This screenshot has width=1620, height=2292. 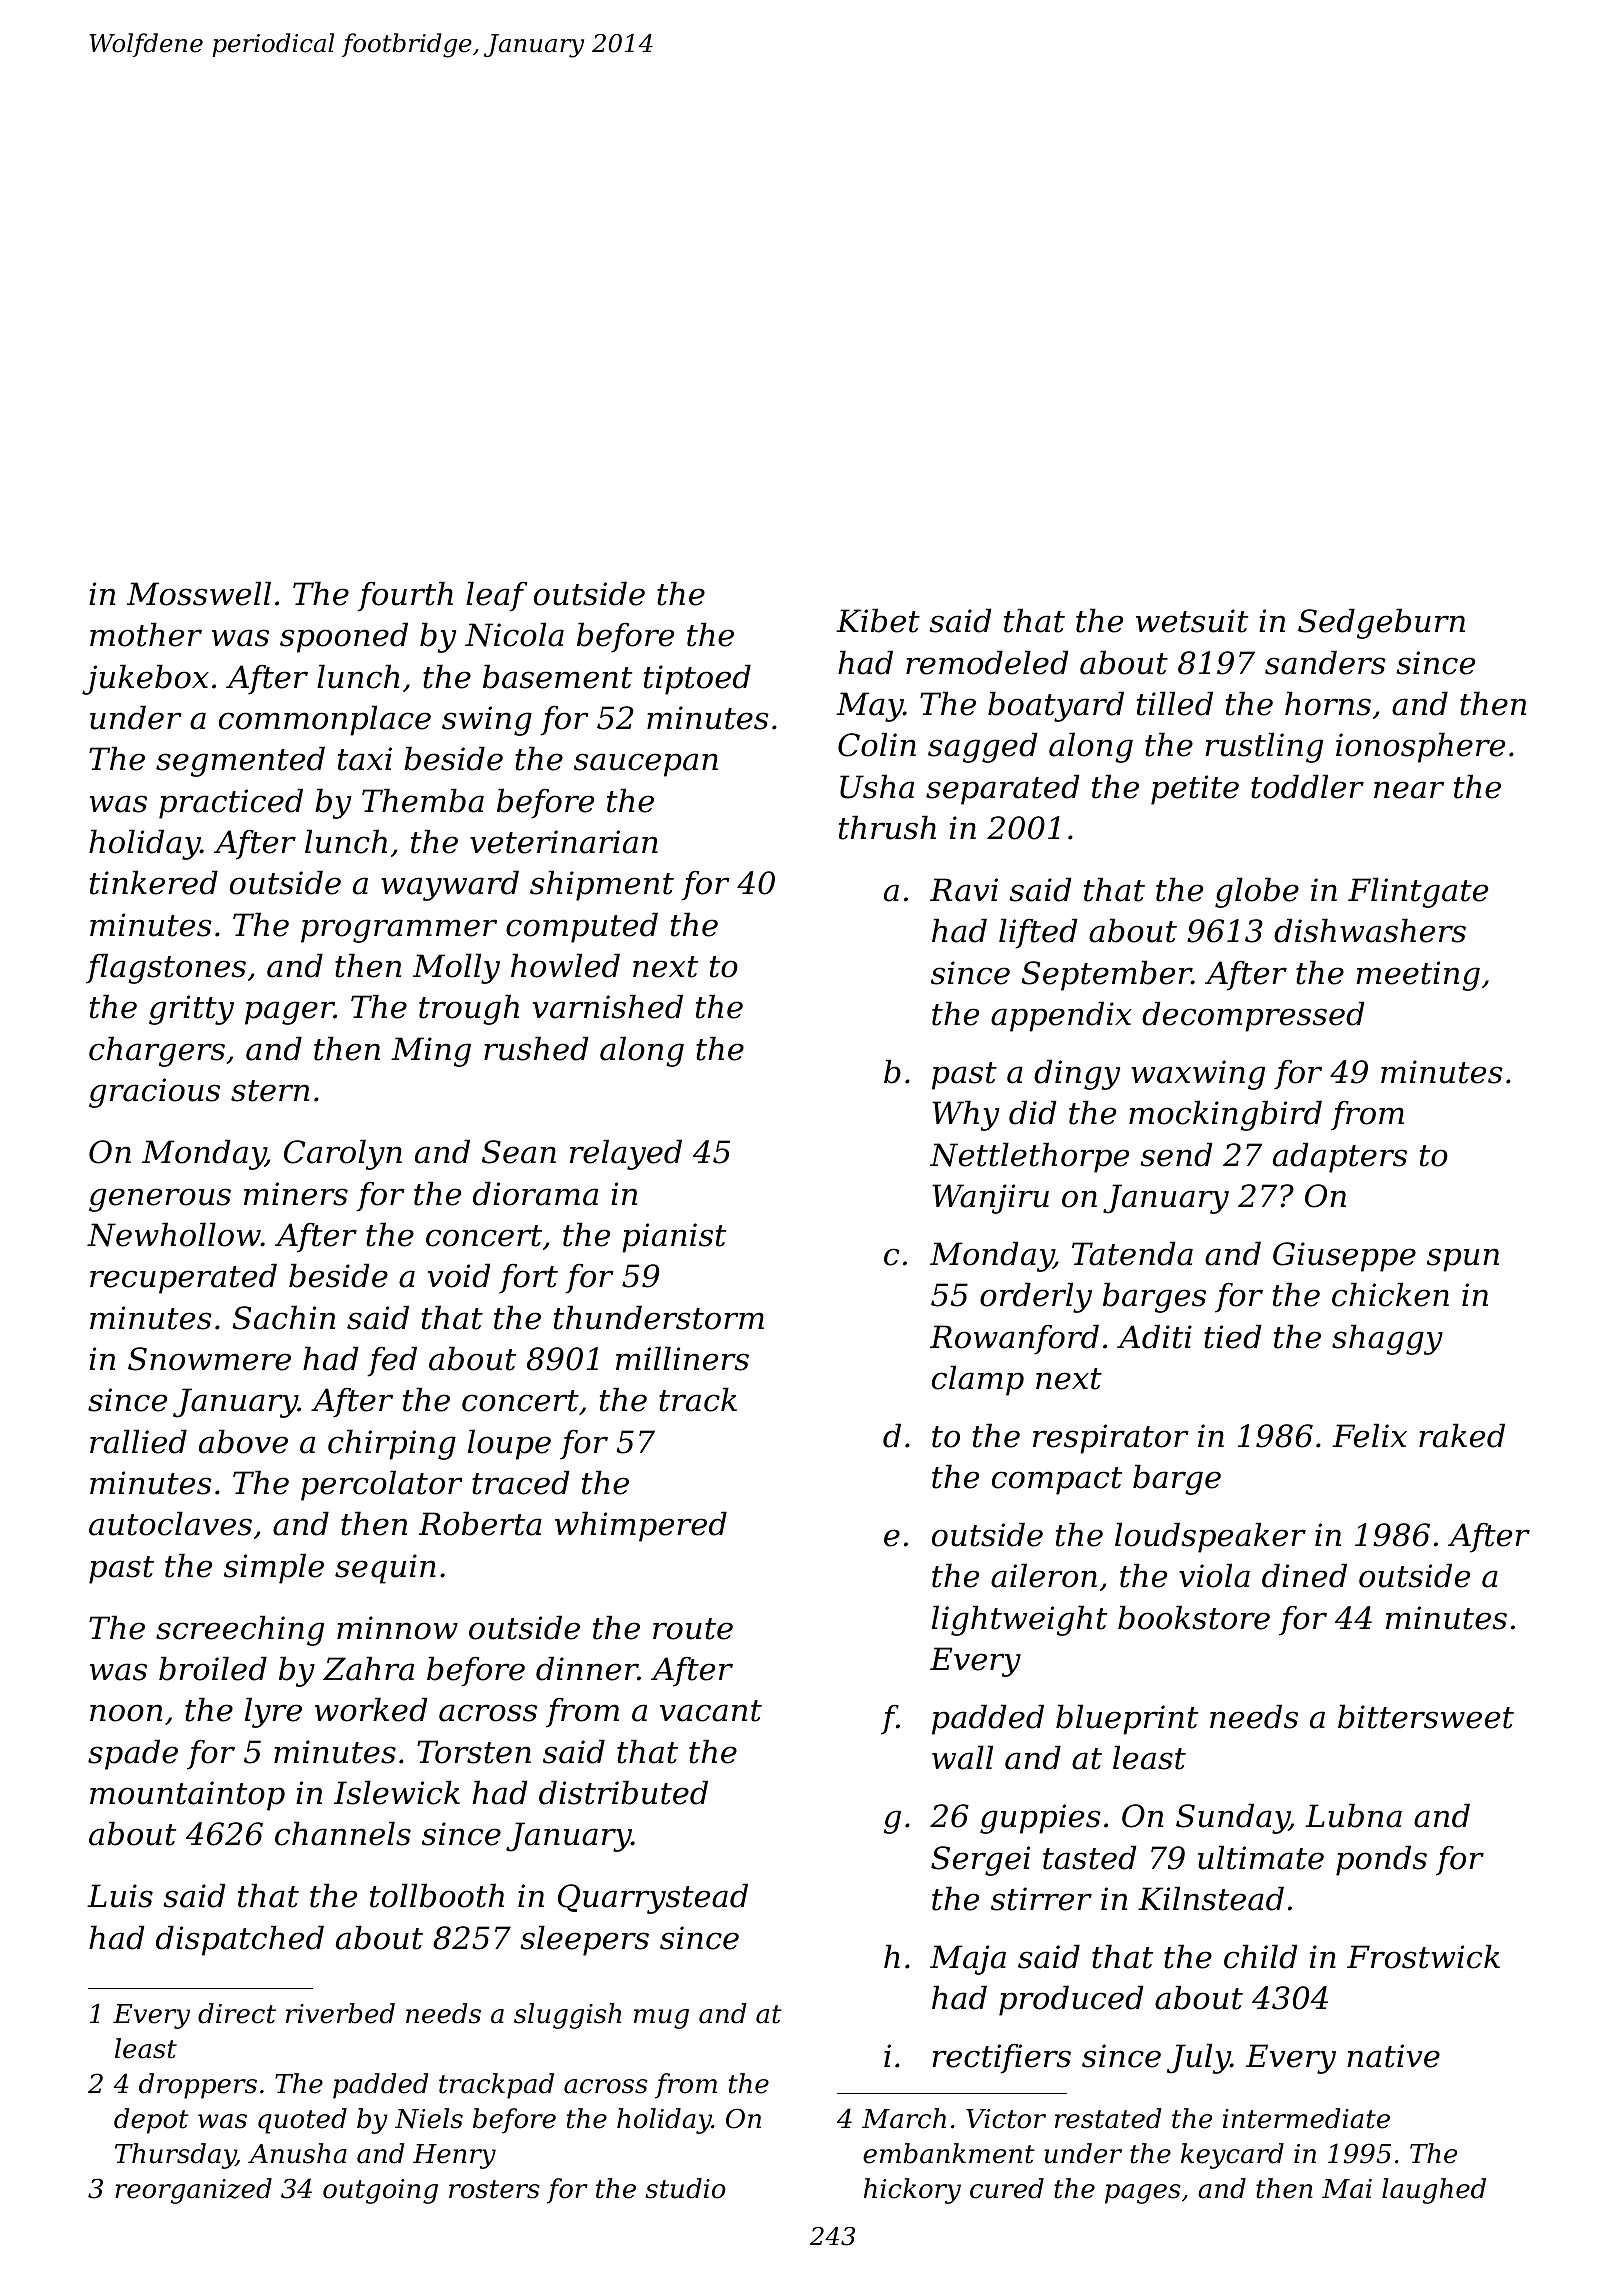 I want to click on Luis, so click(x=120, y=1896).
